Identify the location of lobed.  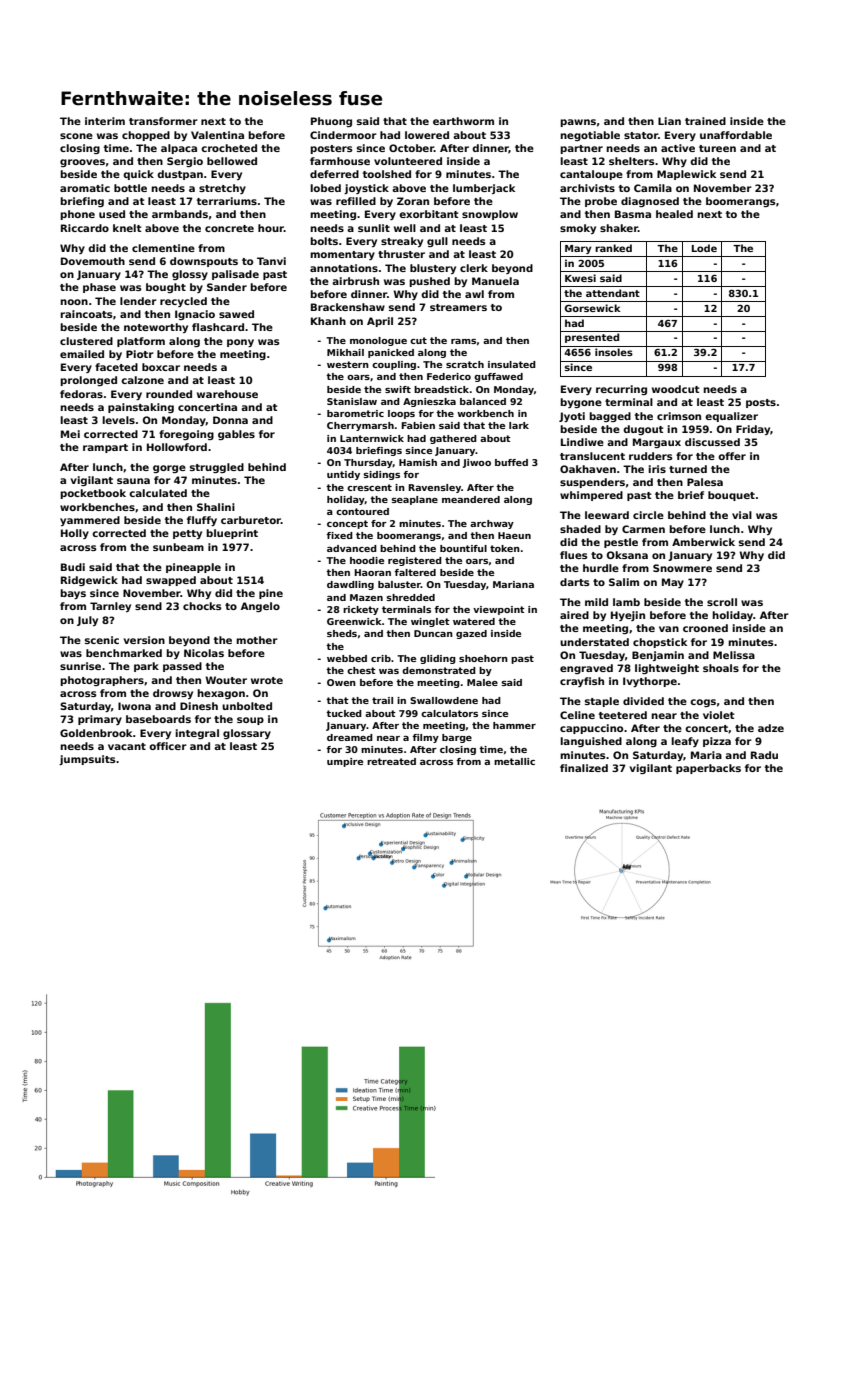
(325, 188).
